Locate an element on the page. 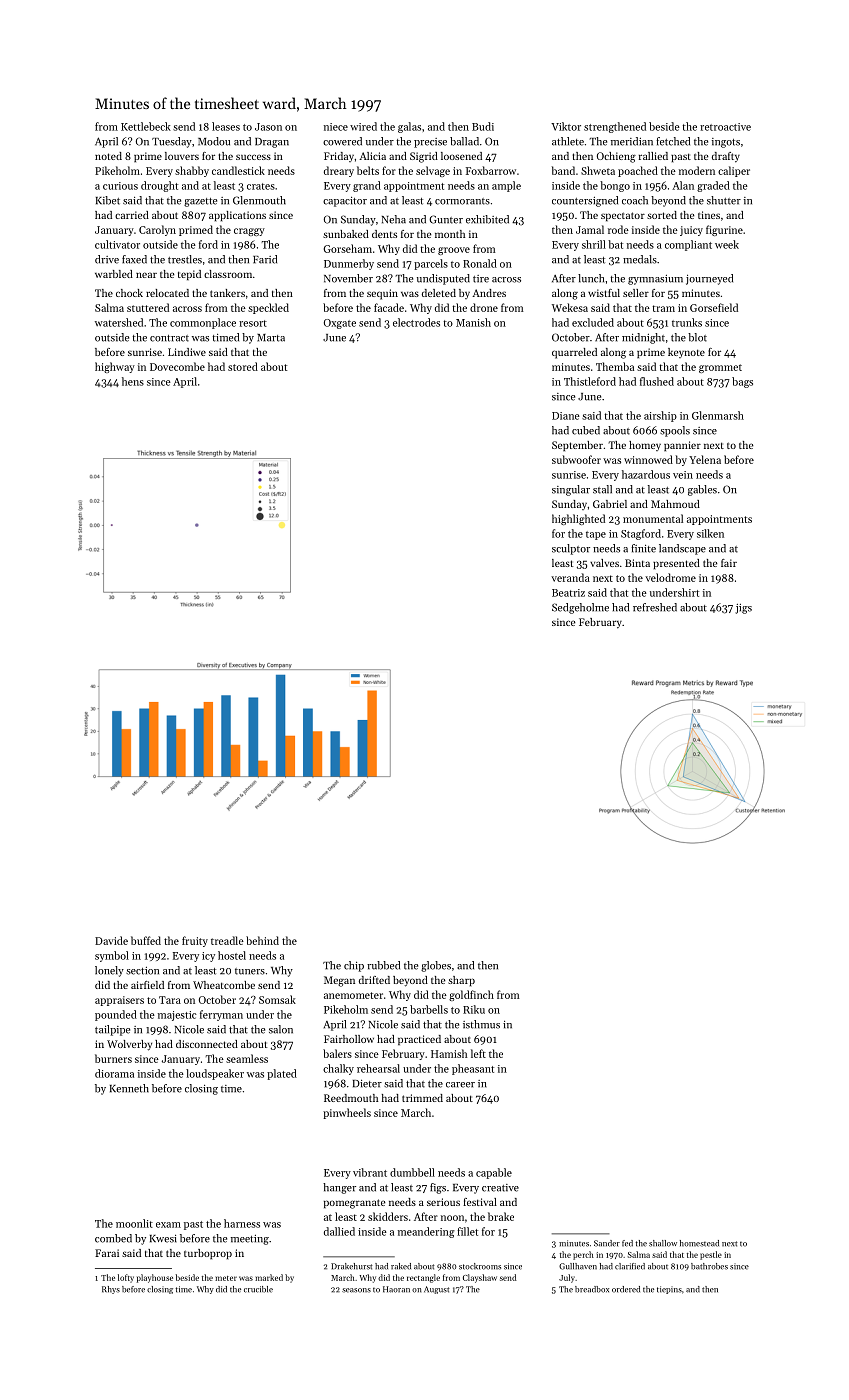 The image size is (849, 1400). wired is located at coordinates (363, 126).
